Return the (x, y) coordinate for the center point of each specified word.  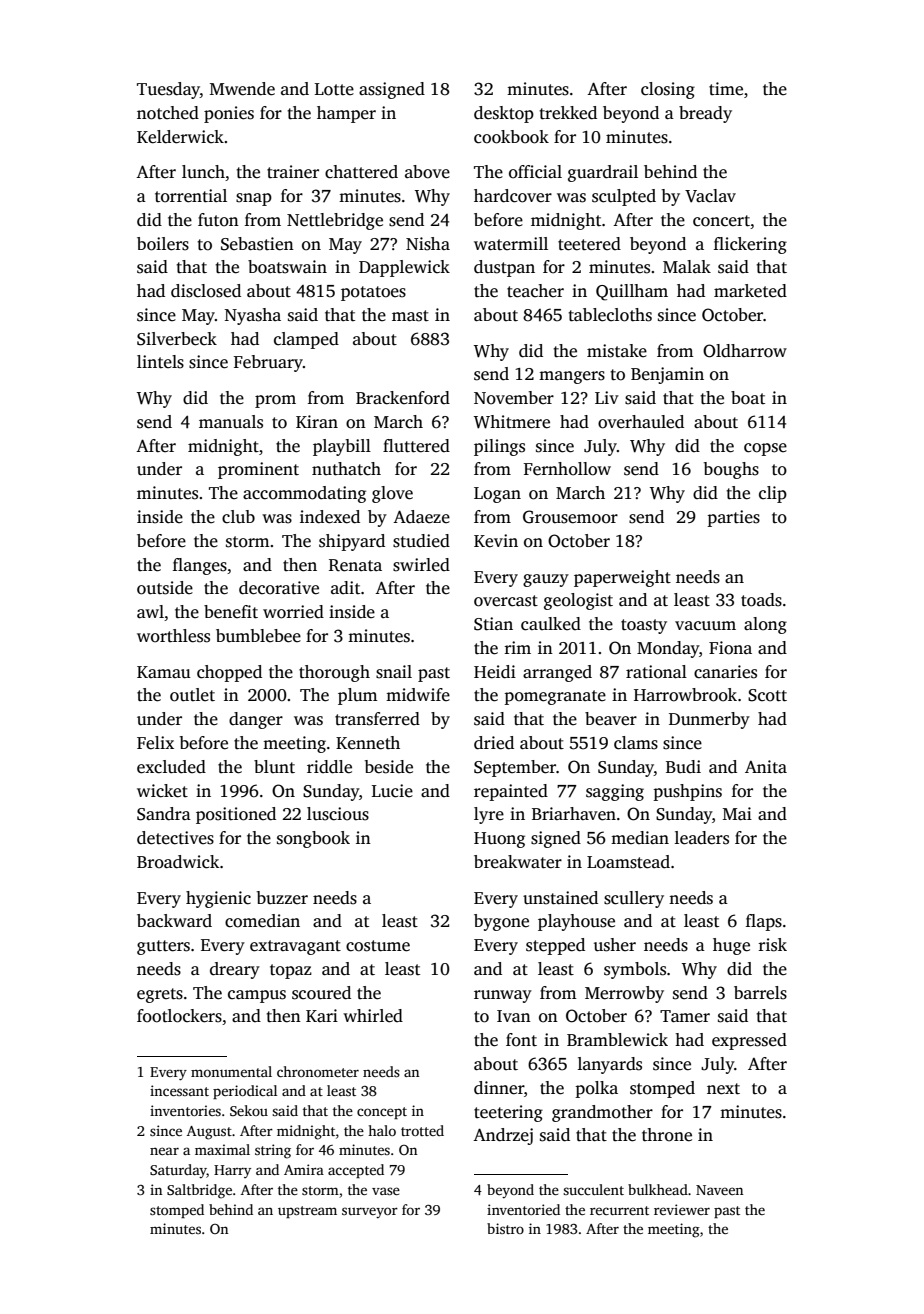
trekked (568, 113)
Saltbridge (199, 1191)
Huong (499, 840)
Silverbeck (177, 339)
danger (256, 720)
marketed (750, 291)
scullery (634, 899)
